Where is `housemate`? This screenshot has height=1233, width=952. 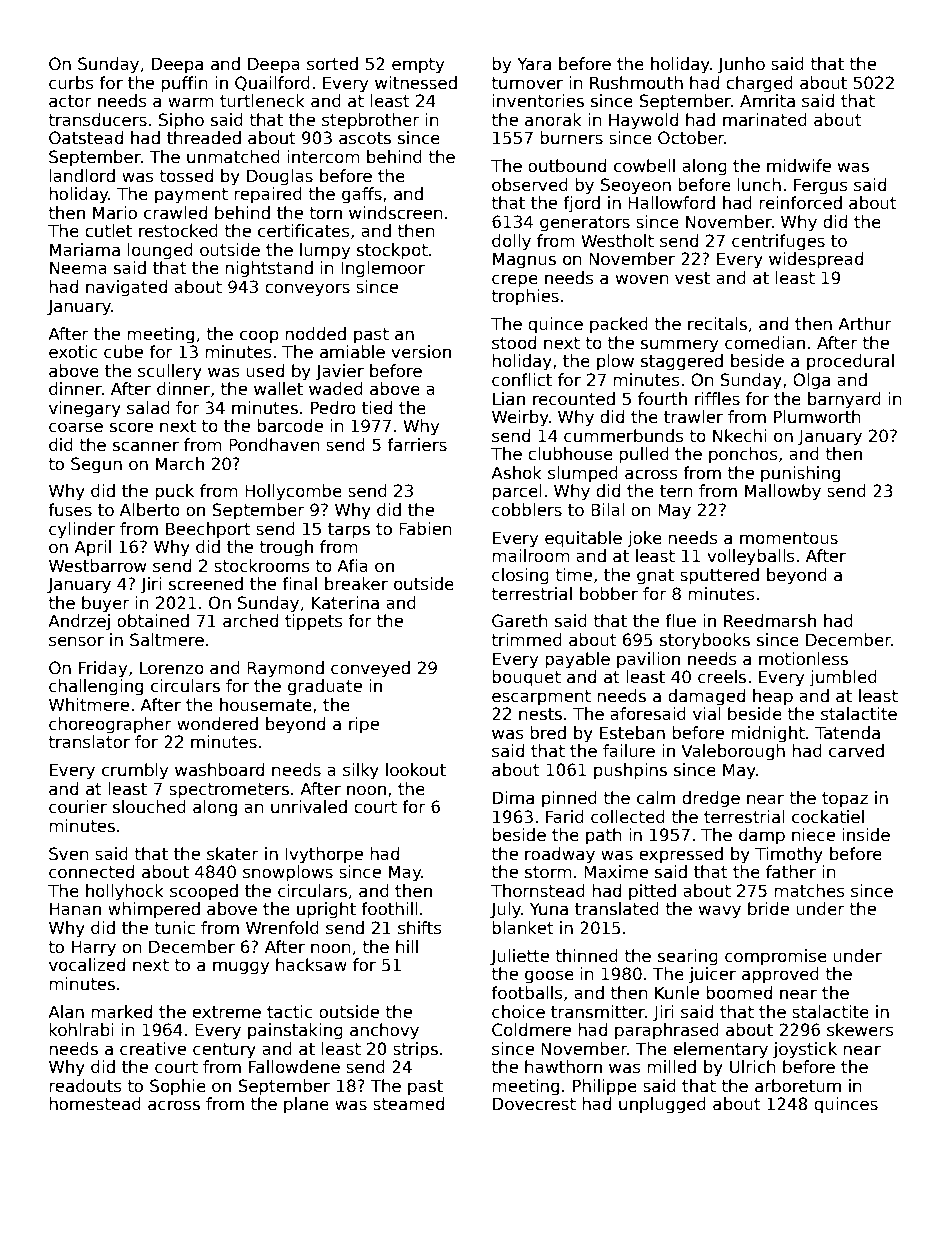 housemate is located at coordinates (266, 705).
